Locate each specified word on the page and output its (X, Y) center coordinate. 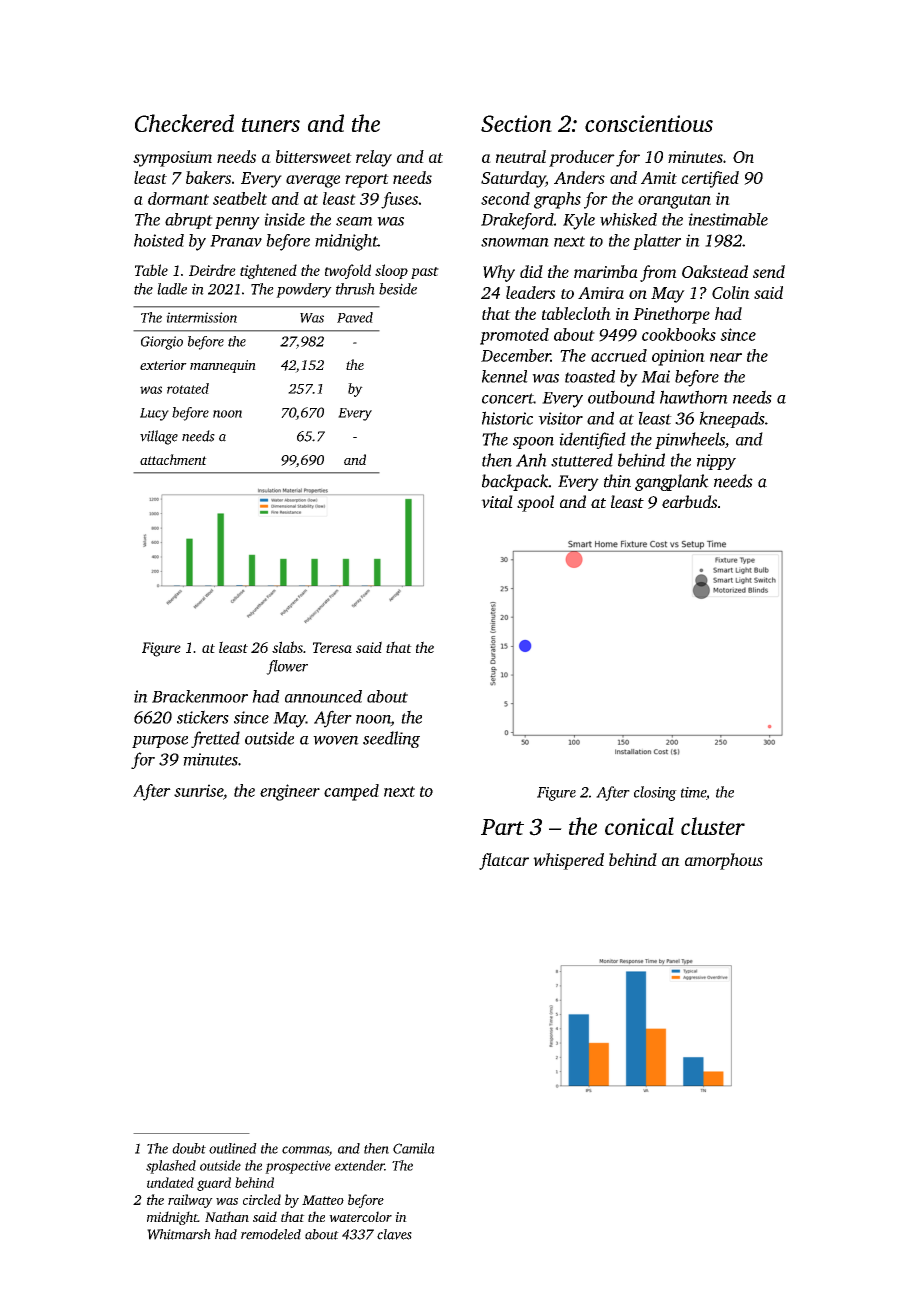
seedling (391, 739)
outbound (621, 397)
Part (502, 827)
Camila (414, 1148)
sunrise (198, 790)
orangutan (674, 201)
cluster (713, 826)
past (425, 273)
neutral (521, 156)
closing (655, 793)
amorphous (724, 861)
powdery (304, 290)
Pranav (236, 241)
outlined (233, 1148)
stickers (203, 717)
